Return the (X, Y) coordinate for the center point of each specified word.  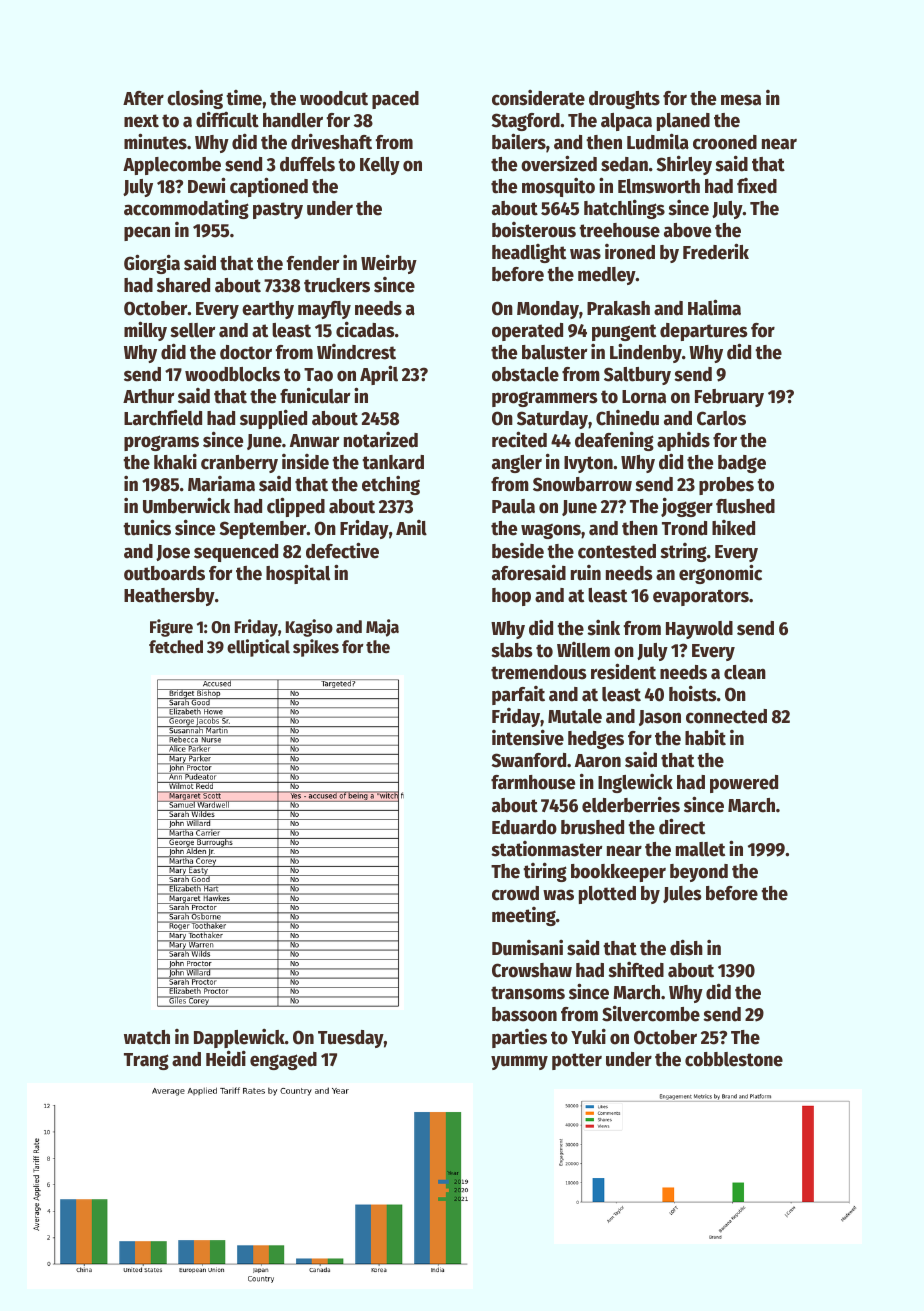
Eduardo (524, 827)
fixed (757, 186)
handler (293, 120)
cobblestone (734, 1059)
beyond (699, 873)
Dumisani (527, 947)
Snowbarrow (582, 484)
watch (147, 1037)
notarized (381, 439)
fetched (176, 647)
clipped (296, 507)
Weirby (389, 264)
